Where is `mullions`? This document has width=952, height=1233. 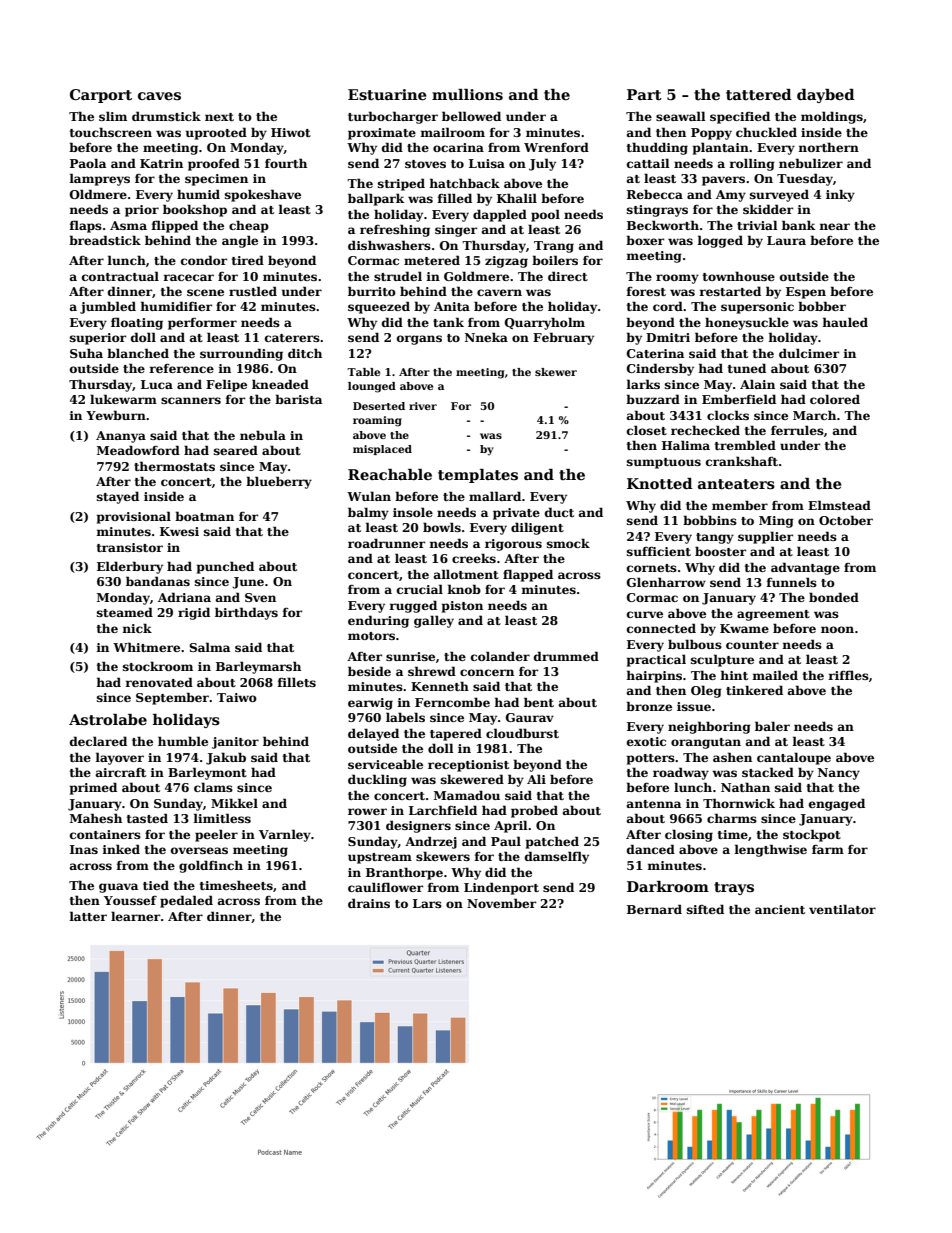 mullions is located at coordinates (467, 94).
